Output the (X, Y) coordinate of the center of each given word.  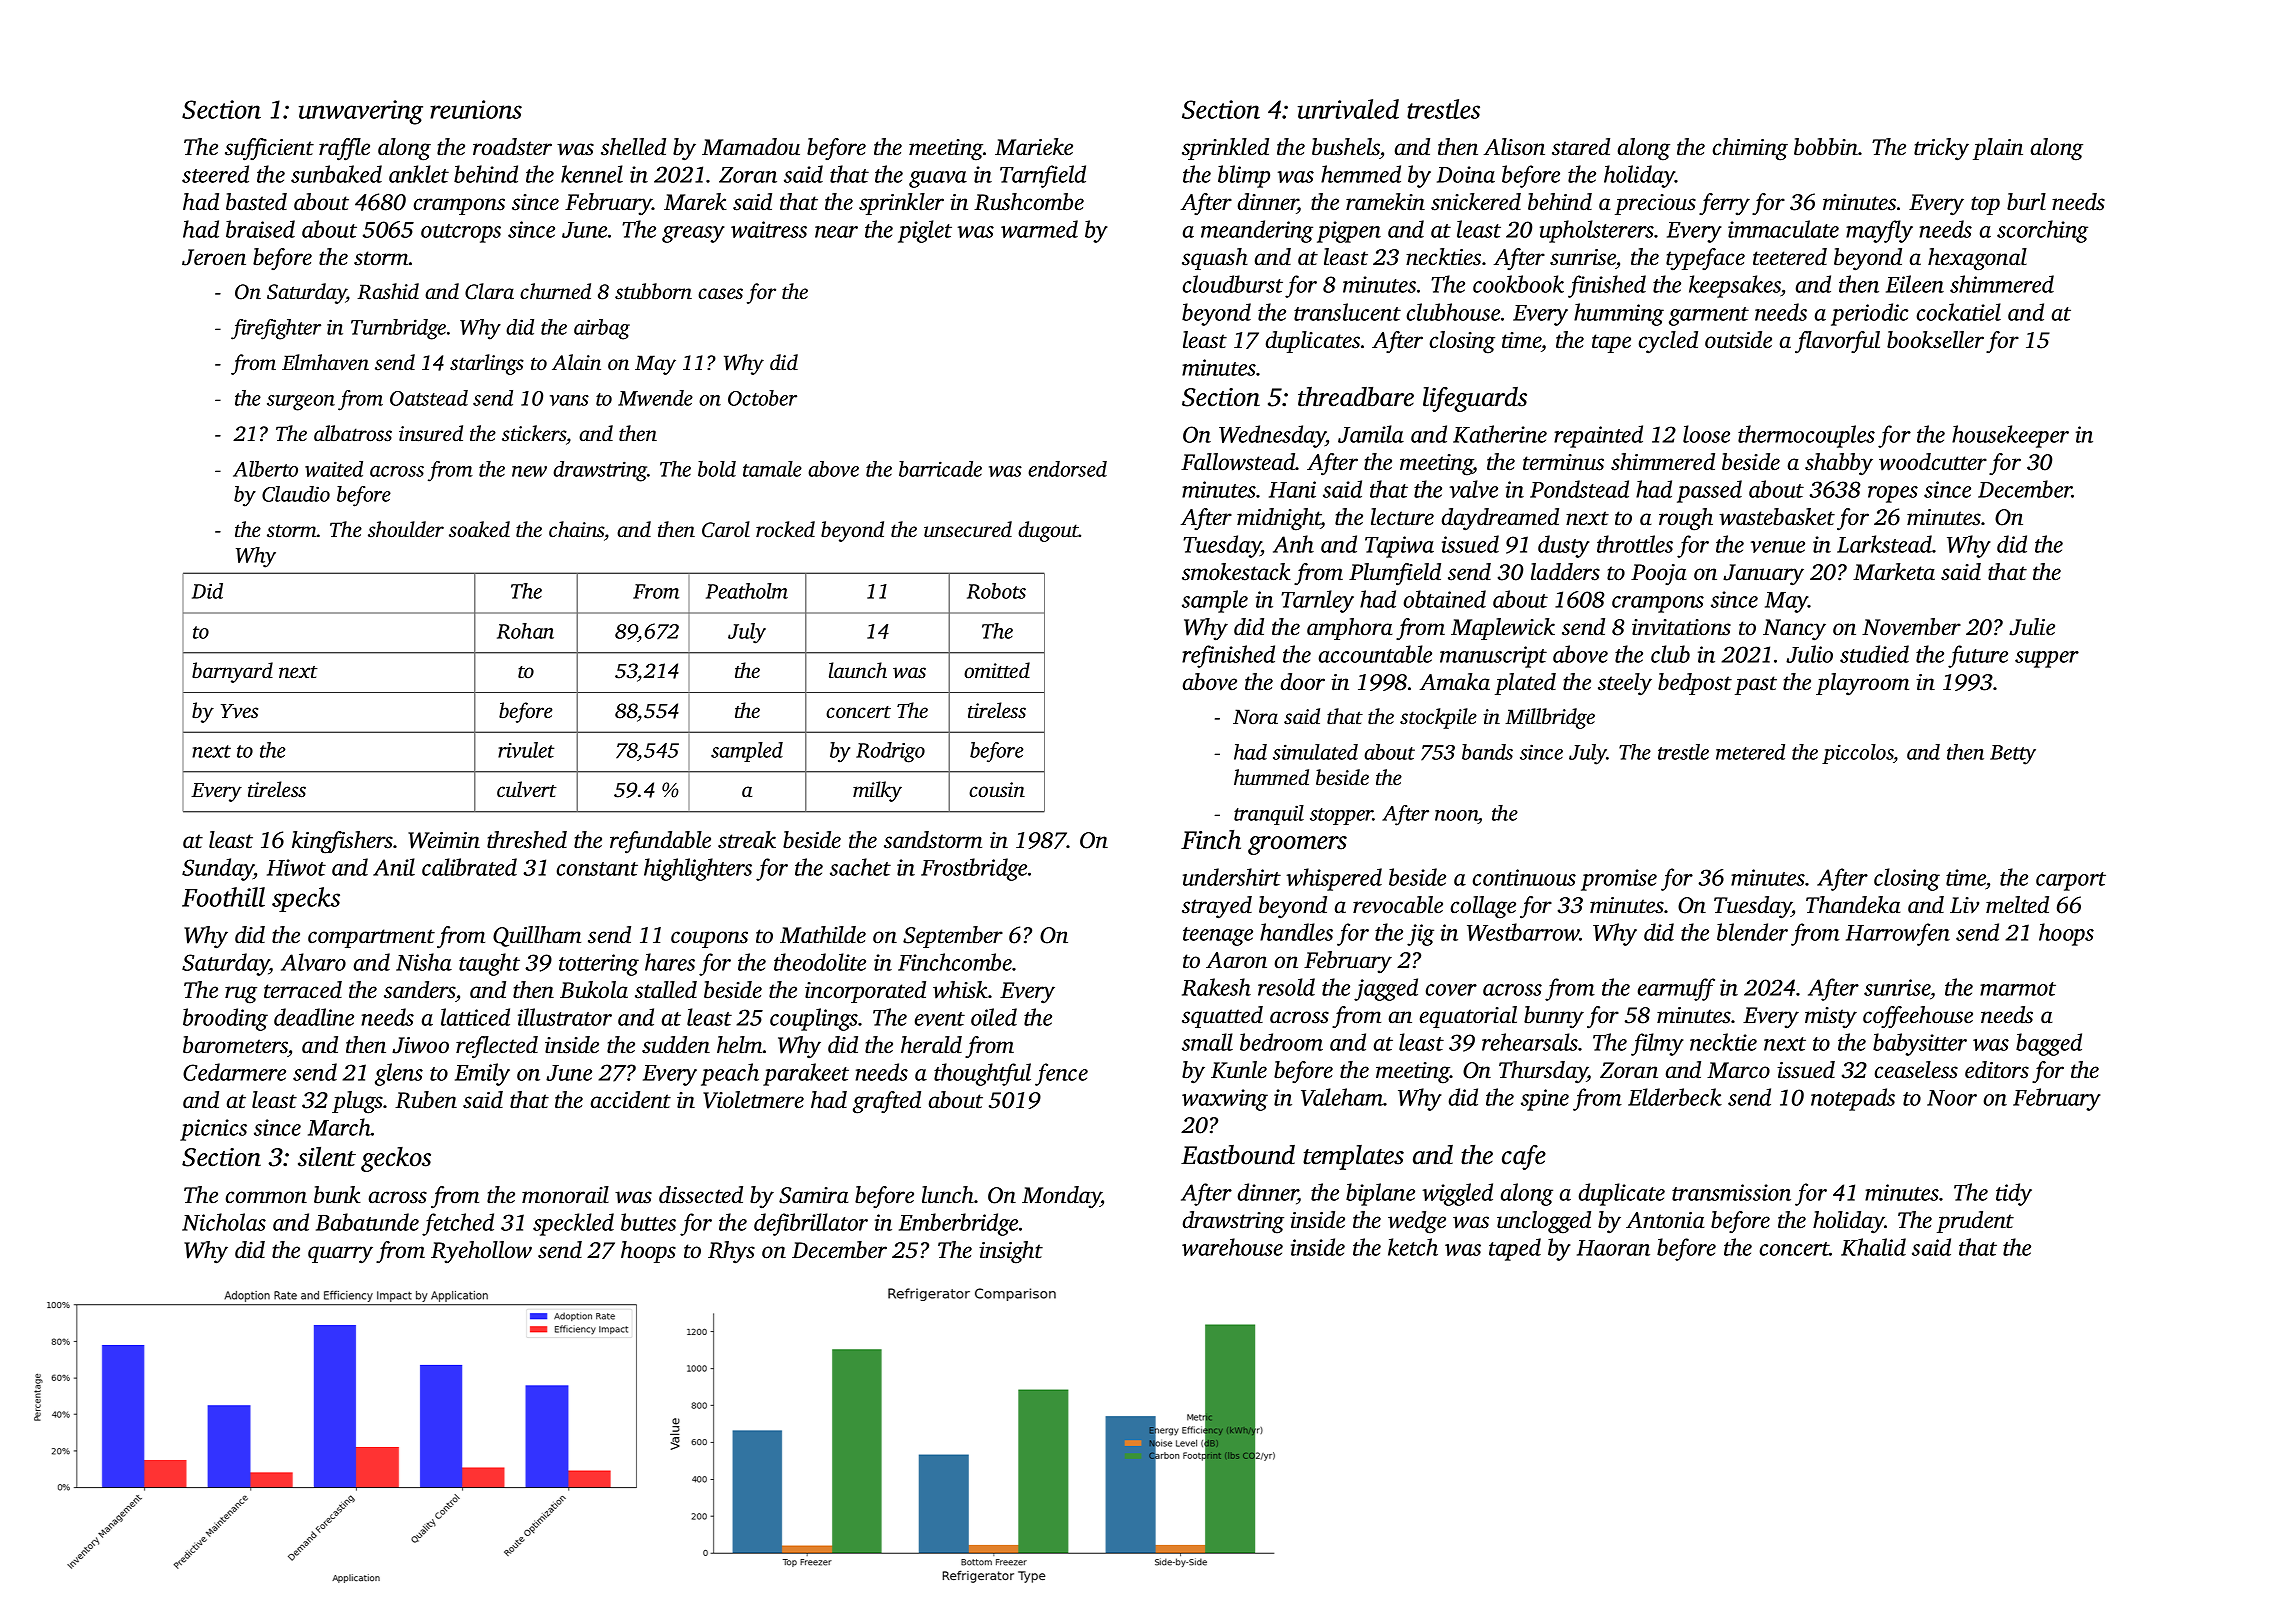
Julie (2032, 627)
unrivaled (1348, 109)
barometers (235, 1045)
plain (1998, 149)
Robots (996, 591)
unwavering (361, 112)
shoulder (406, 529)
